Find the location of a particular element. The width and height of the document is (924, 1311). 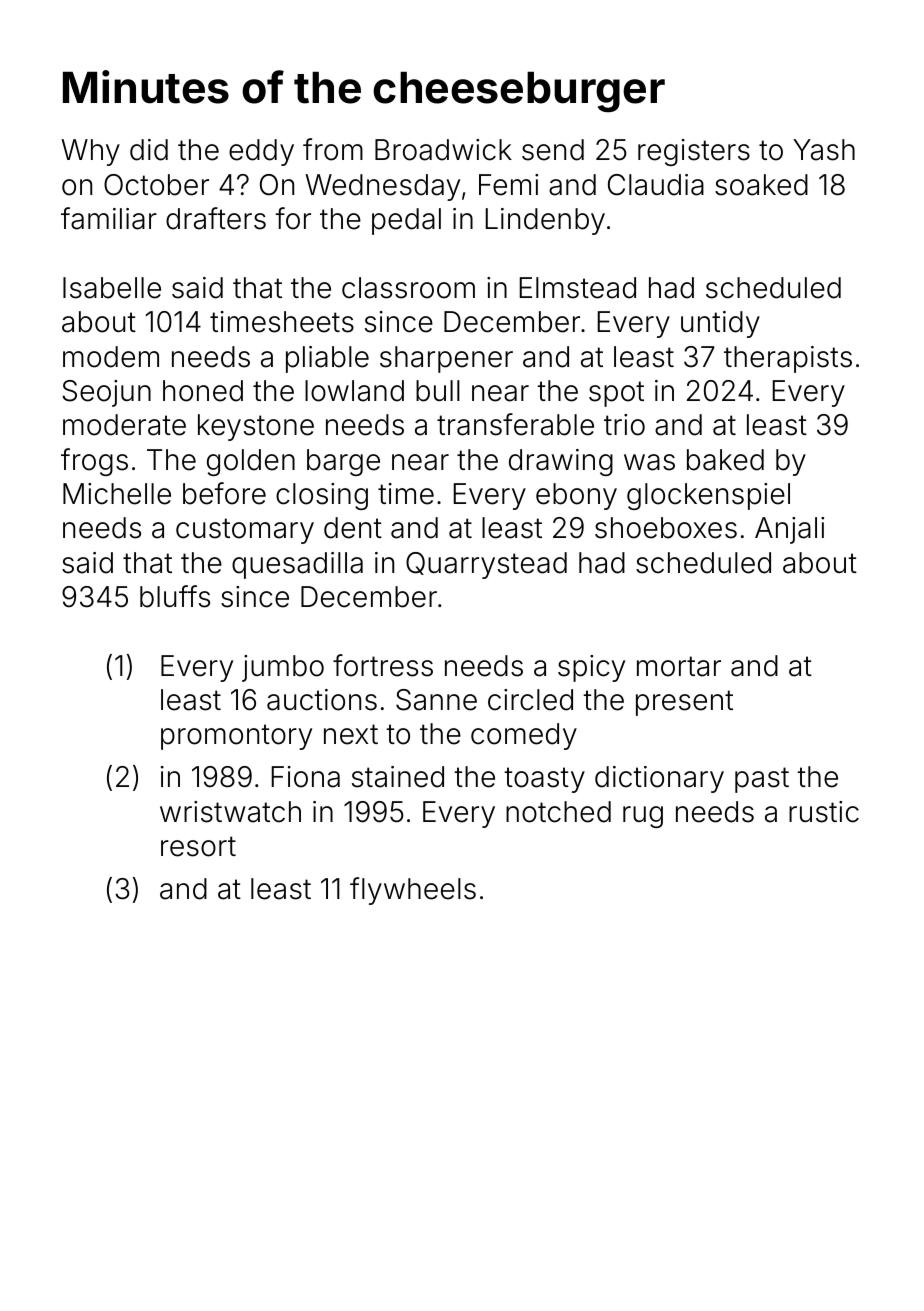

registers is located at coordinates (694, 152).
